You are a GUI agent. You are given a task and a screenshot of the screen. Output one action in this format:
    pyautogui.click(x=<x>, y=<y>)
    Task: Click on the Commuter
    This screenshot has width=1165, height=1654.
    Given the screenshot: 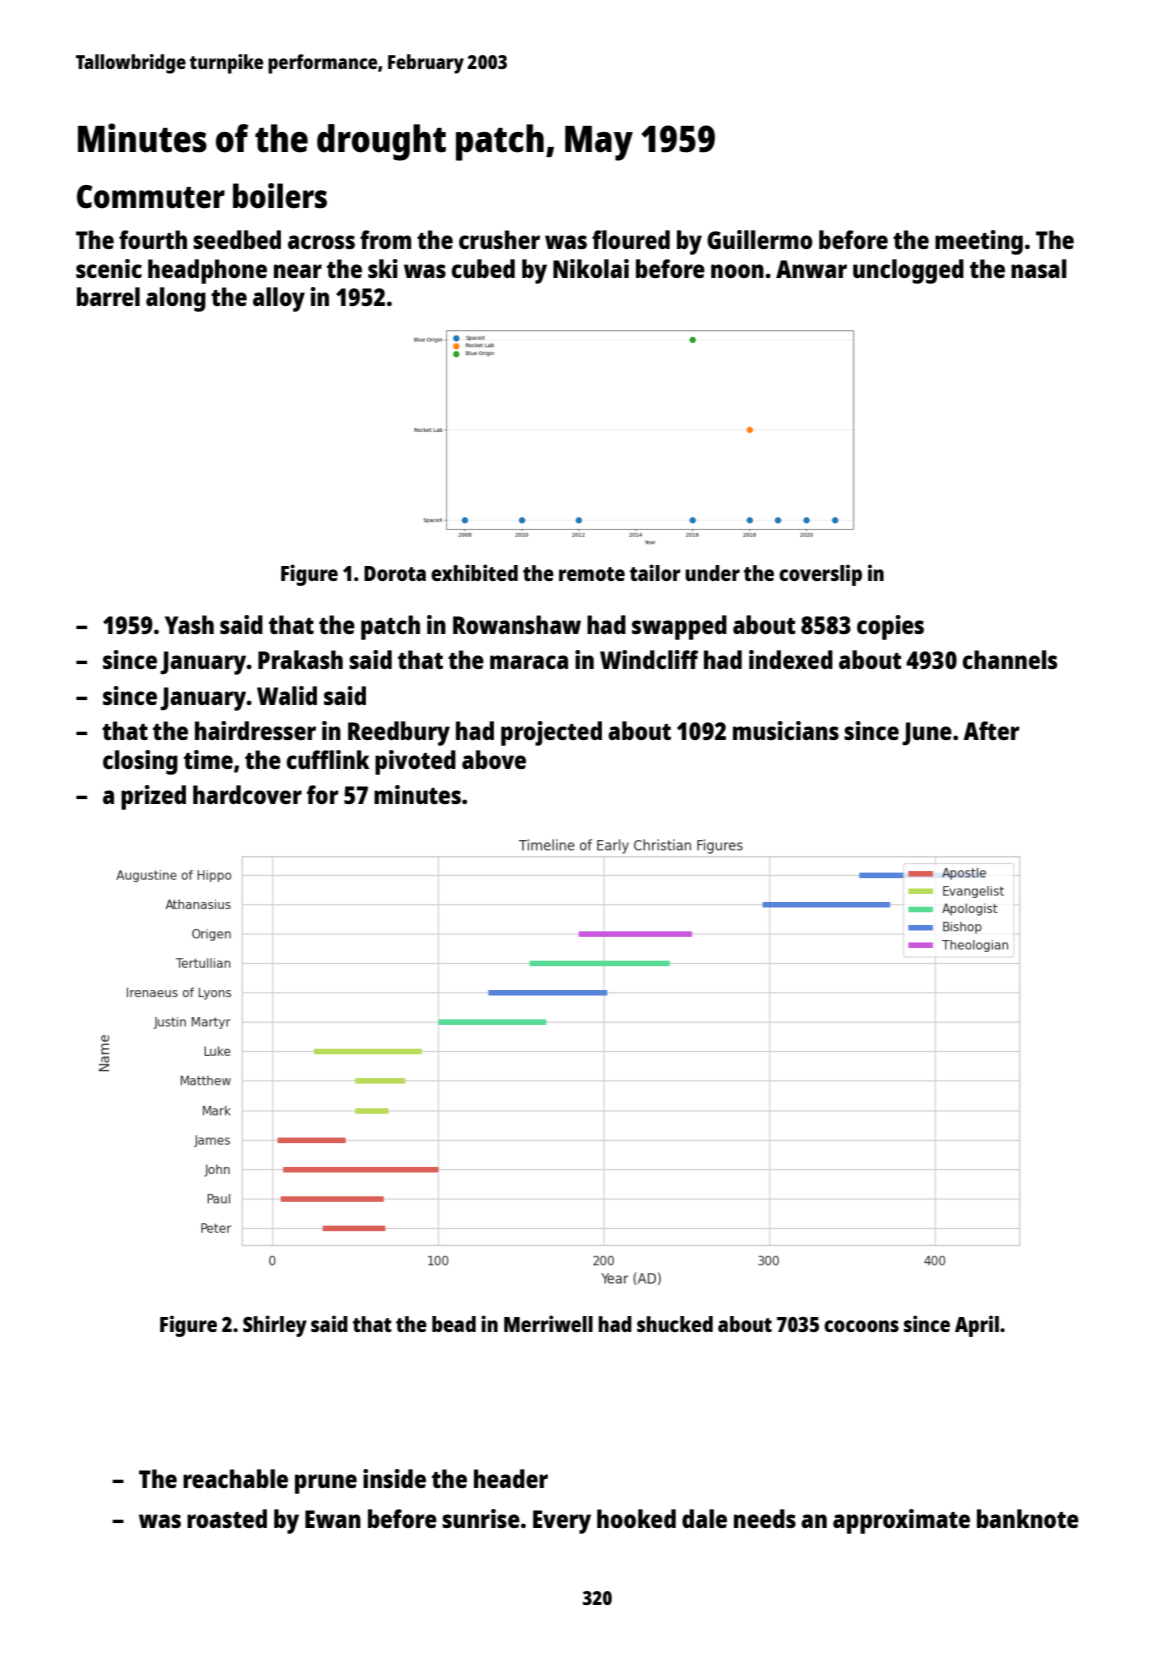 What is the action you would take?
    pyautogui.click(x=151, y=197)
